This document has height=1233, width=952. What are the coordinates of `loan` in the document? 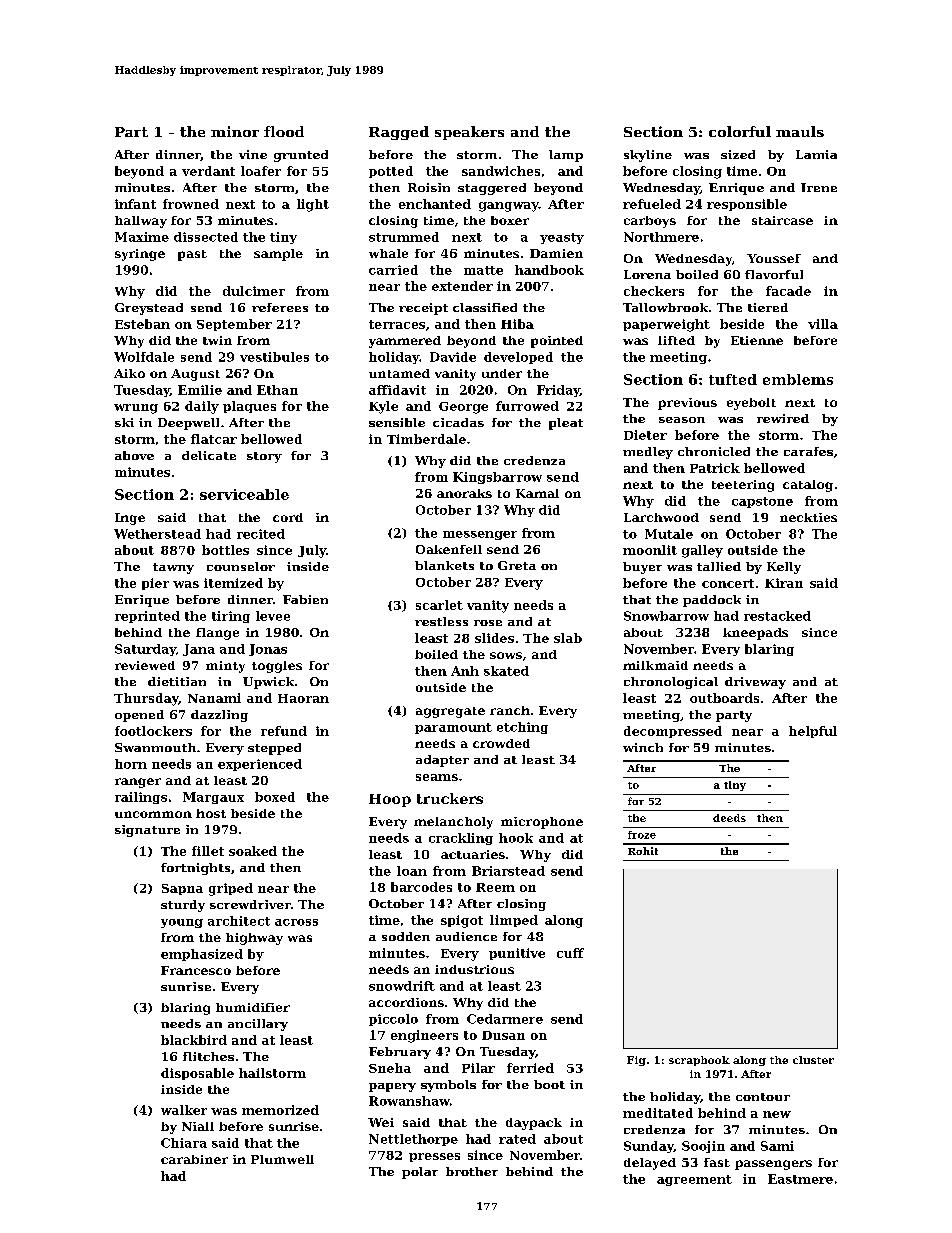 It's located at (412, 871).
